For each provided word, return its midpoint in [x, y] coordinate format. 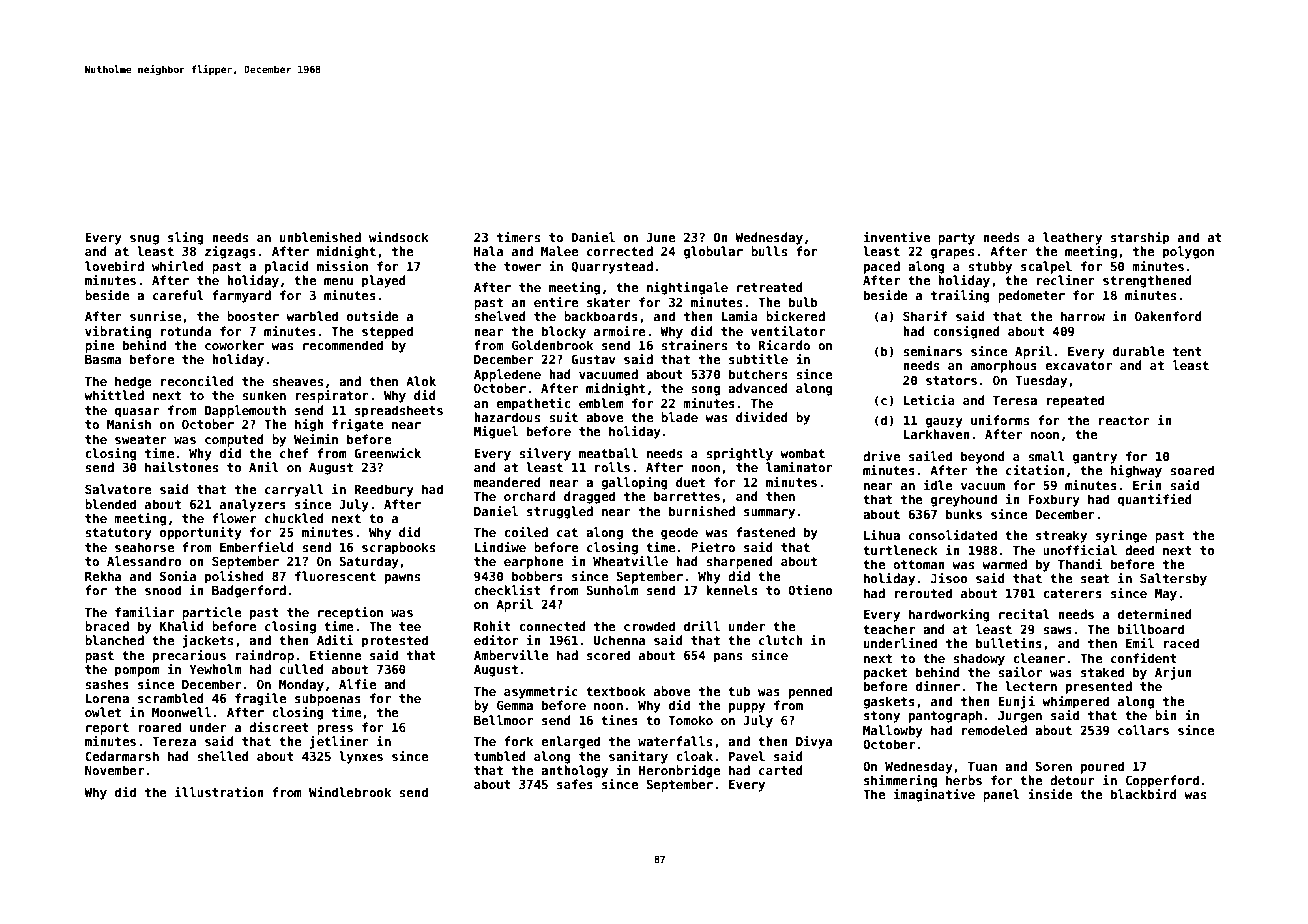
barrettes [687, 496]
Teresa [1015, 400]
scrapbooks [398, 548]
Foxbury [1054, 500]
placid [287, 267]
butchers [758, 374]
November [114, 770]
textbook [616, 691]
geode [679, 533]
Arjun [1173, 673]
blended [110, 504]
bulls [769, 251]
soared [1192, 470]
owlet [103, 712]
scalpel [1046, 267]
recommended [343, 345]
